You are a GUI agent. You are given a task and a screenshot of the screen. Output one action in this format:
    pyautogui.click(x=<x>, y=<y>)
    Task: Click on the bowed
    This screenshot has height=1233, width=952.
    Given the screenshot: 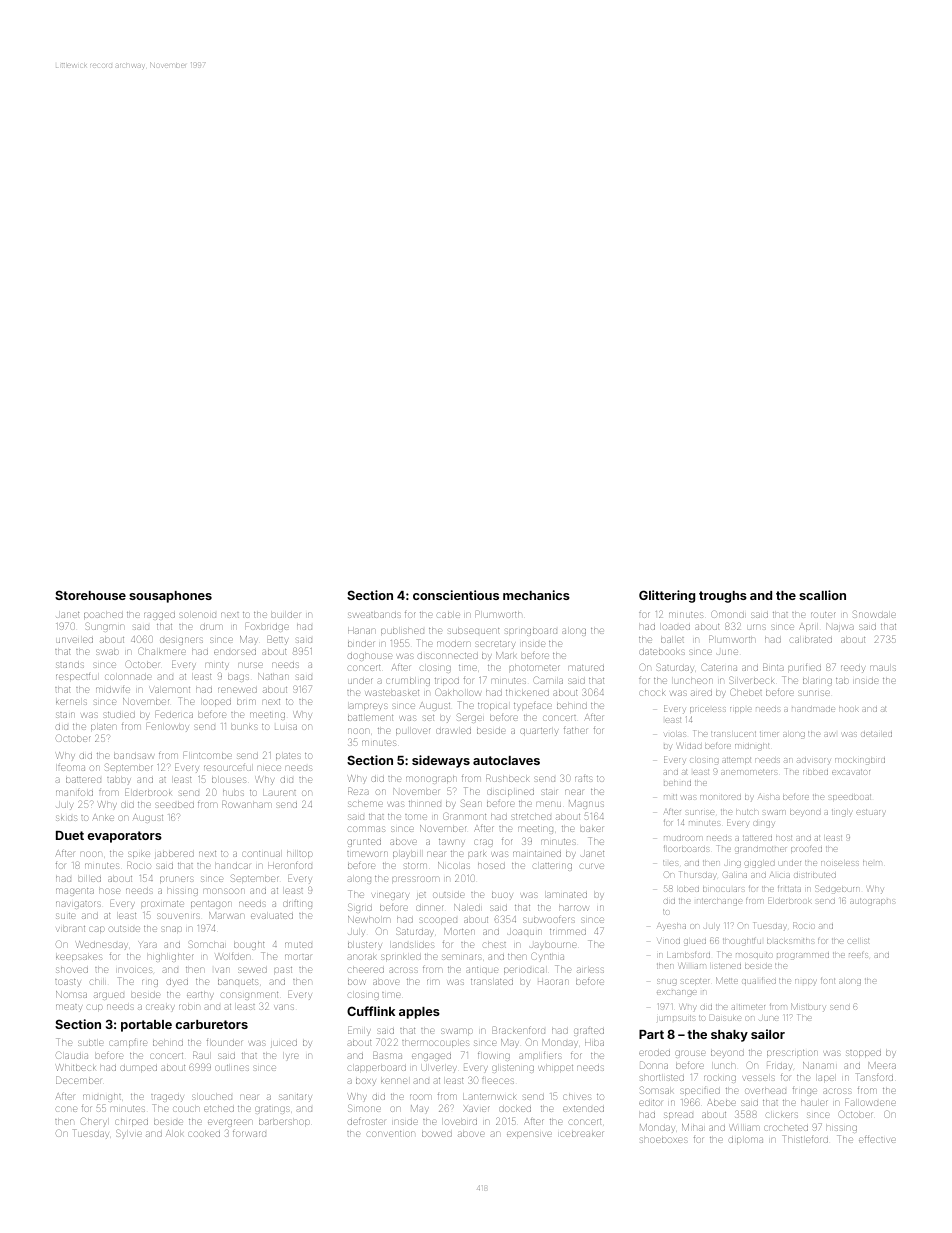 What is the action you would take?
    pyautogui.click(x=437, y=1134)
